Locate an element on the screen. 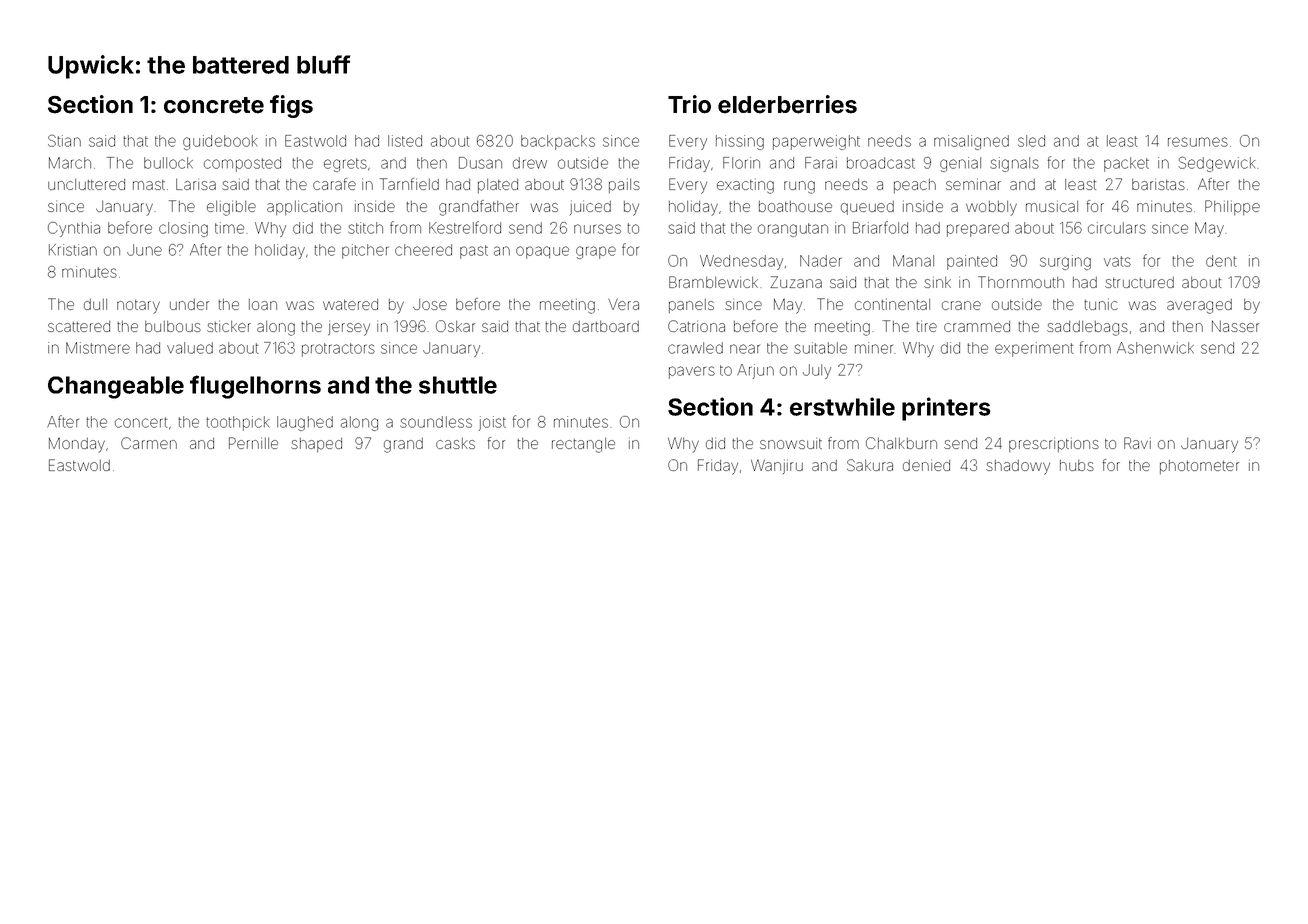  egrets is located at coordinates (345, 165).
